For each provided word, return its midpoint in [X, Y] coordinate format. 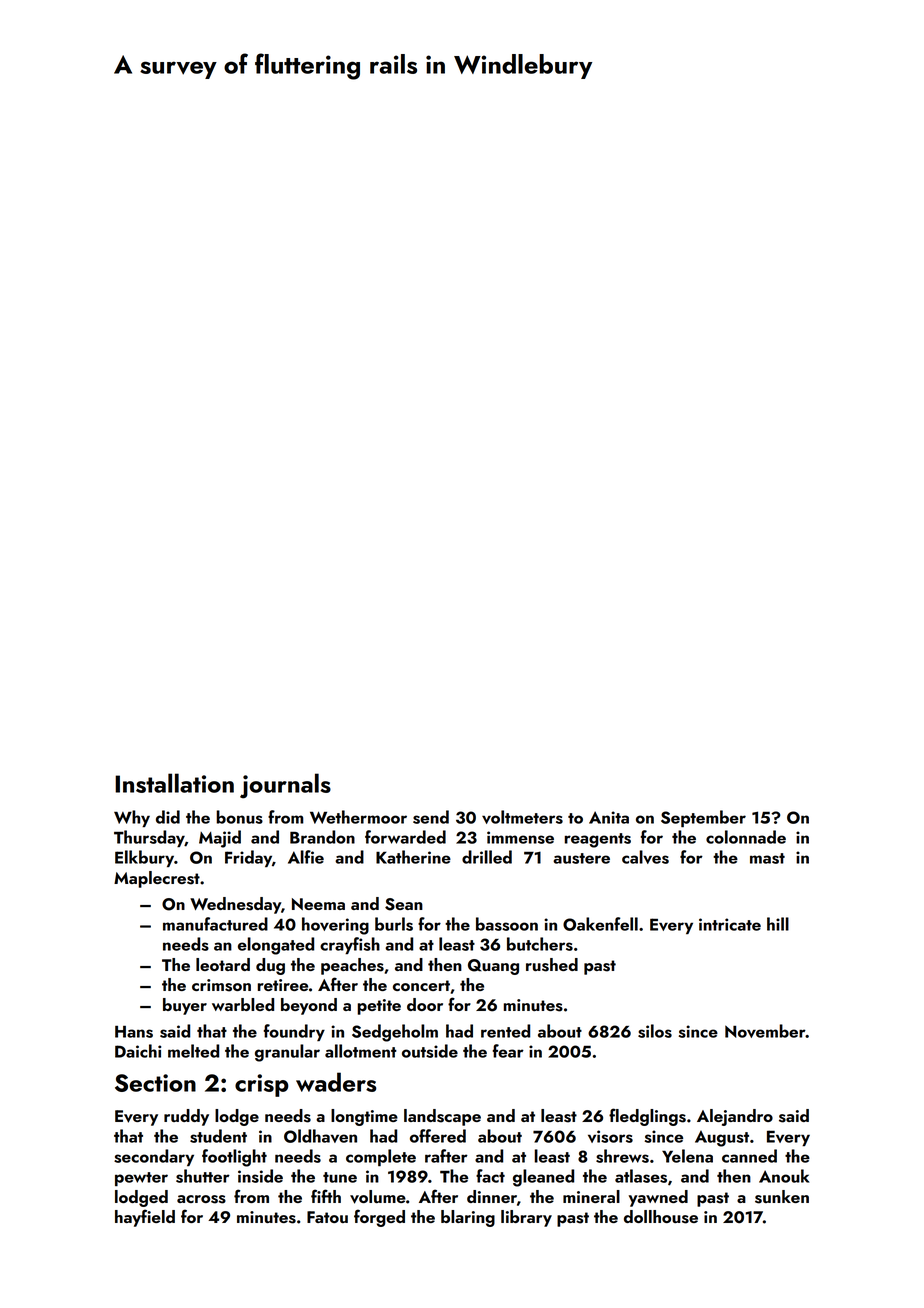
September [703, 818]
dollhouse [661, 1217]
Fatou [327, 1217]
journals [285, 786]
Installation [174, 783]
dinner [492, 1196]
